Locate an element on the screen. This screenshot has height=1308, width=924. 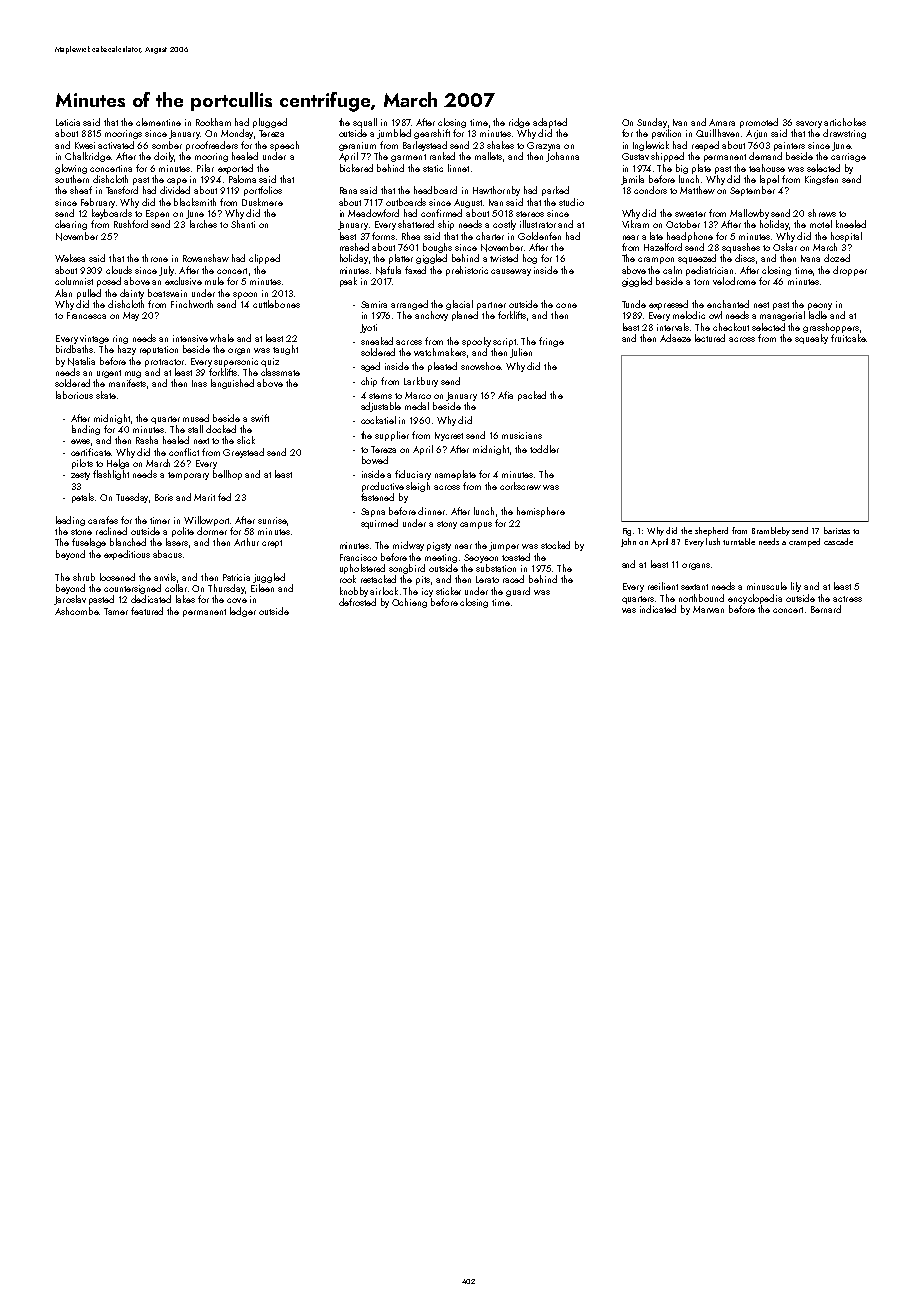
Helga is located at coordinates (118, 464).
